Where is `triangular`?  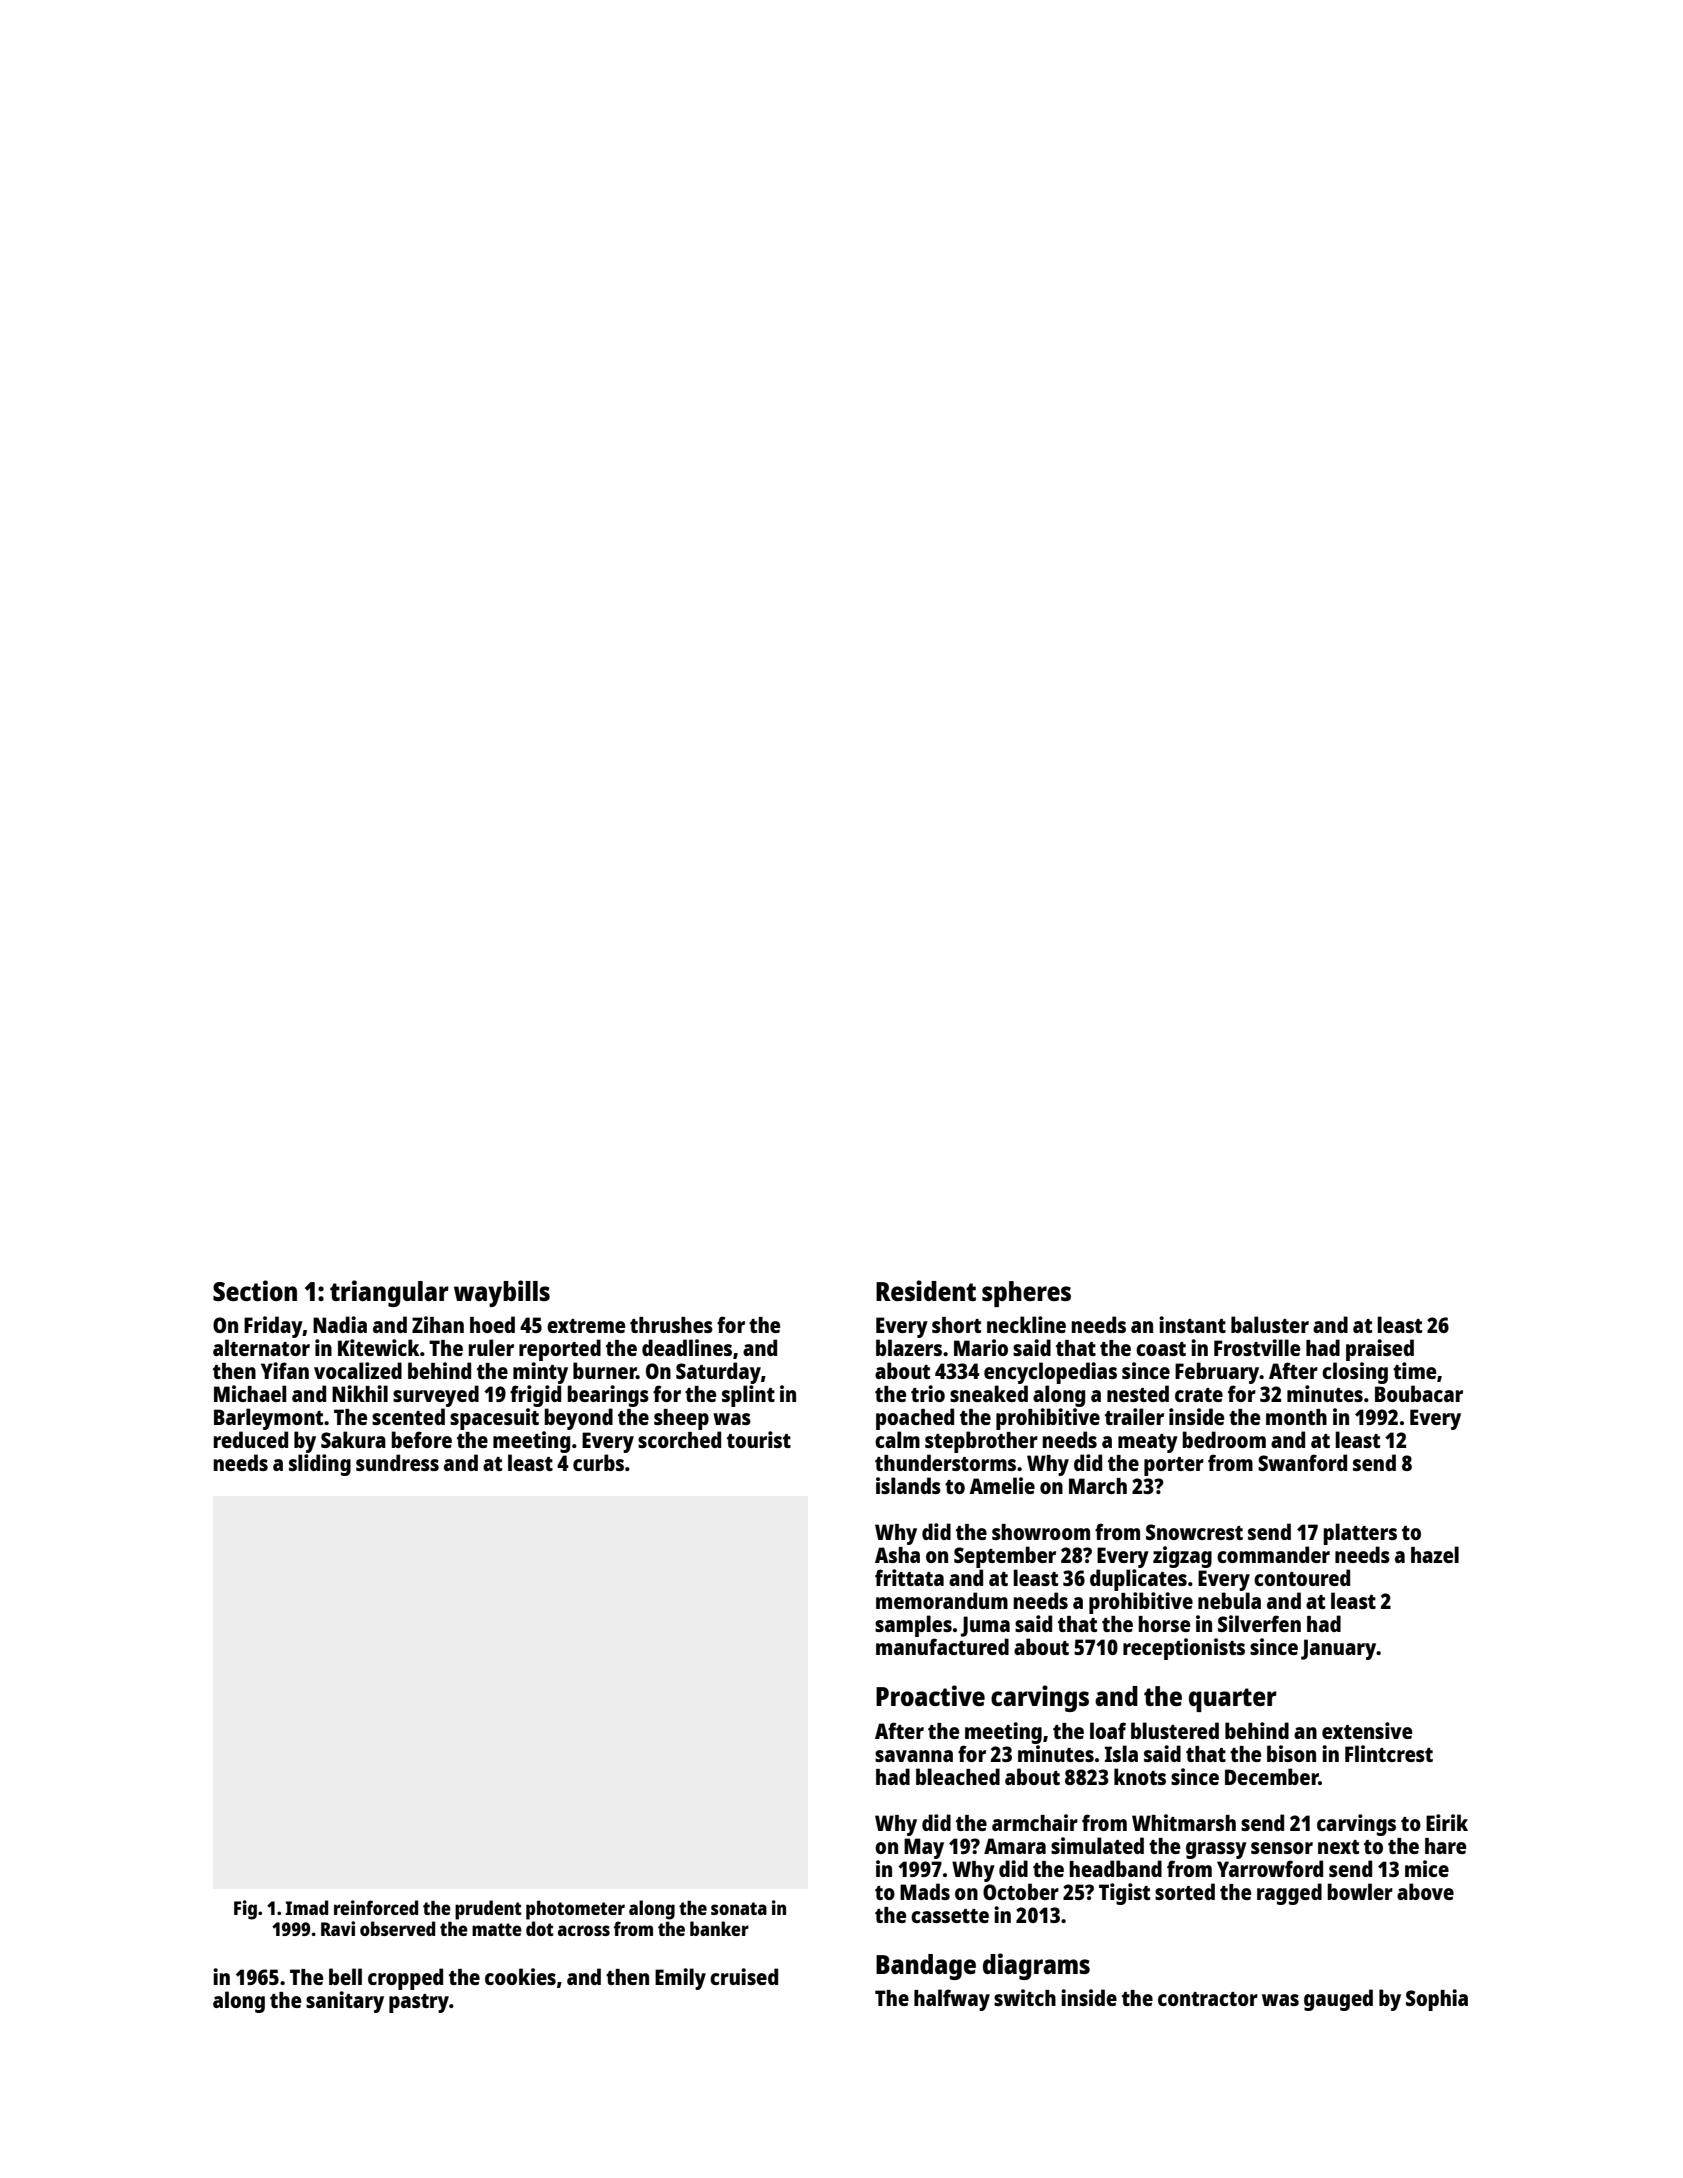 triangular is located at coordinates (389, 1293).
